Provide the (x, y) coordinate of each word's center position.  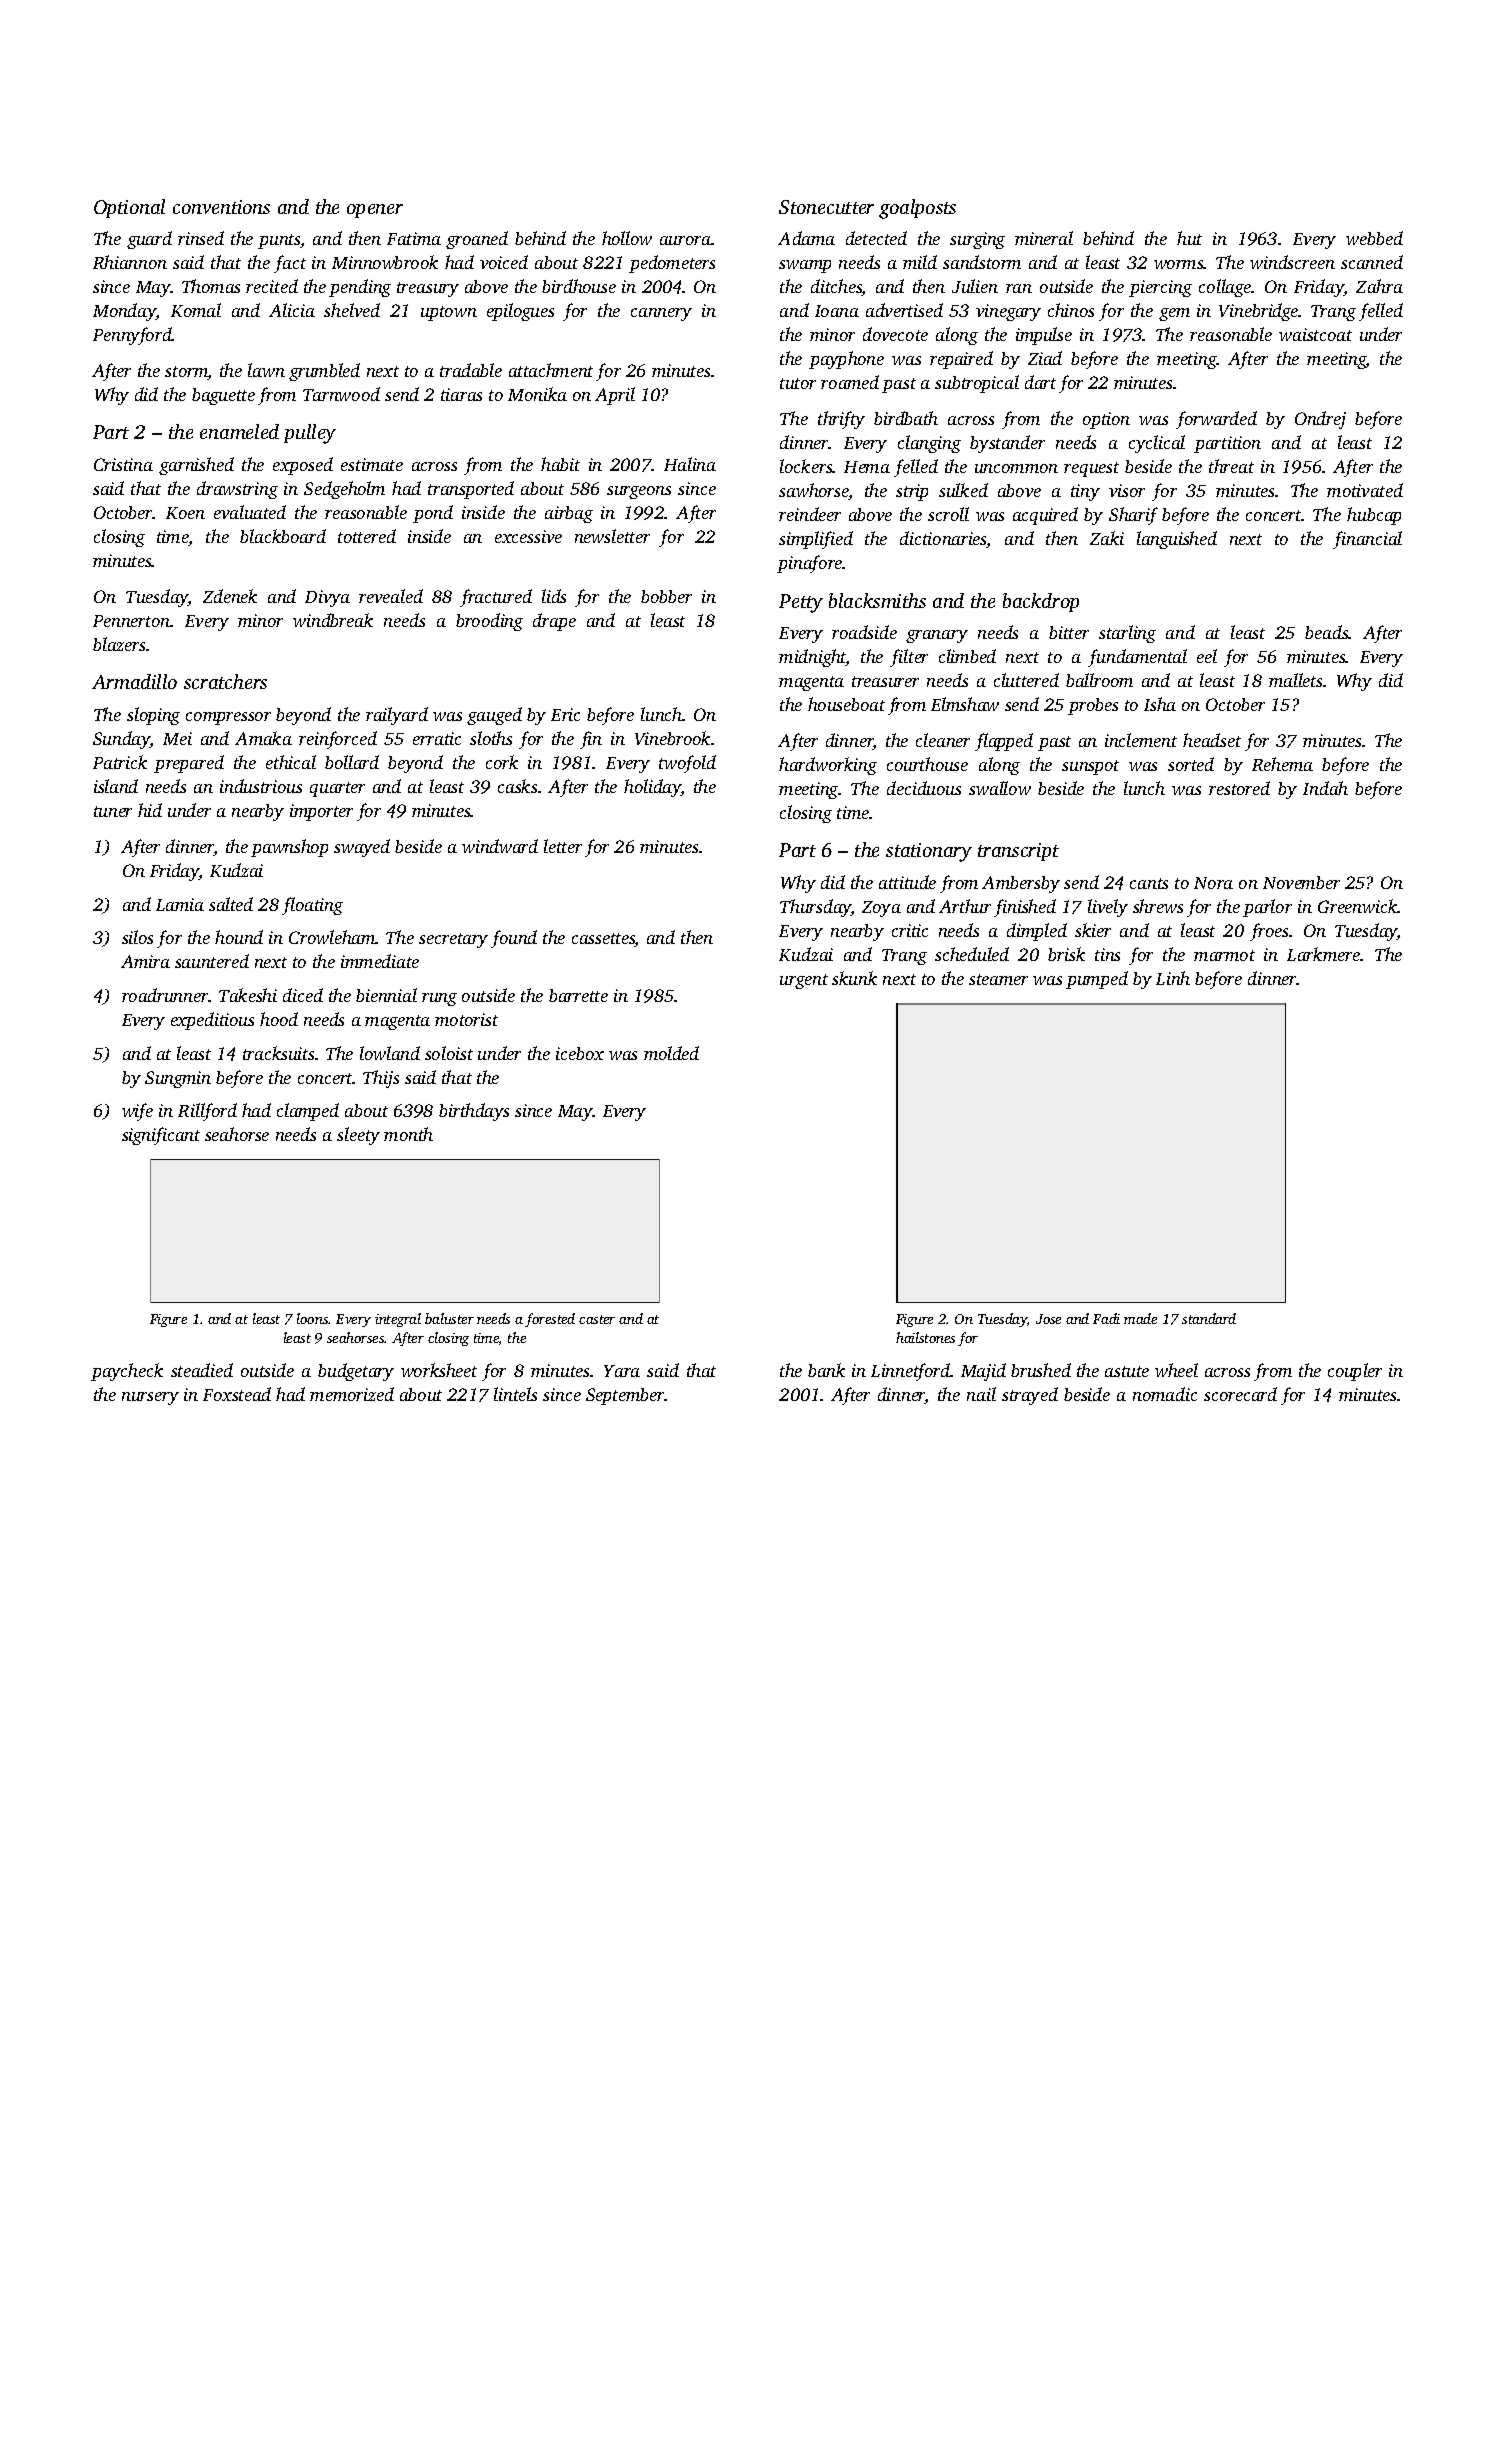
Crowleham (332, 937)
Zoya (881, 909)
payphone (846, 360)
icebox (580, 1053)
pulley (310, 434)
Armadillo (134, 681)
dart (1040, 382)
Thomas (211, 286)
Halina (690, 464)
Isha (1160, 704)
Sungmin (178, 1079)
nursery (150, 1398)
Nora (1213, 883)
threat (1231, 466)
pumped (1097, 980)
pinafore (810, 564)
